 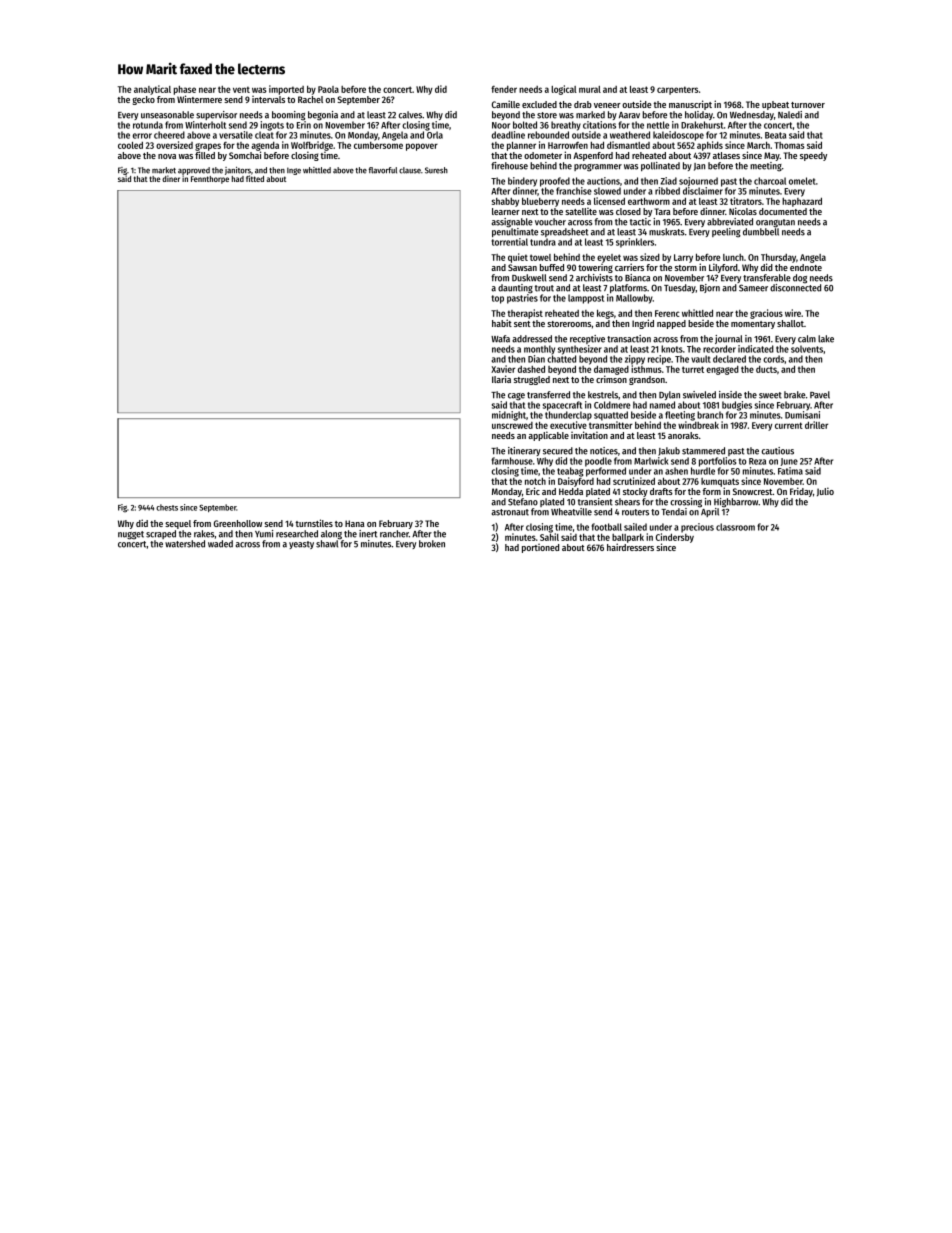 I want to click on turnover, so click(x=808, y=105).
